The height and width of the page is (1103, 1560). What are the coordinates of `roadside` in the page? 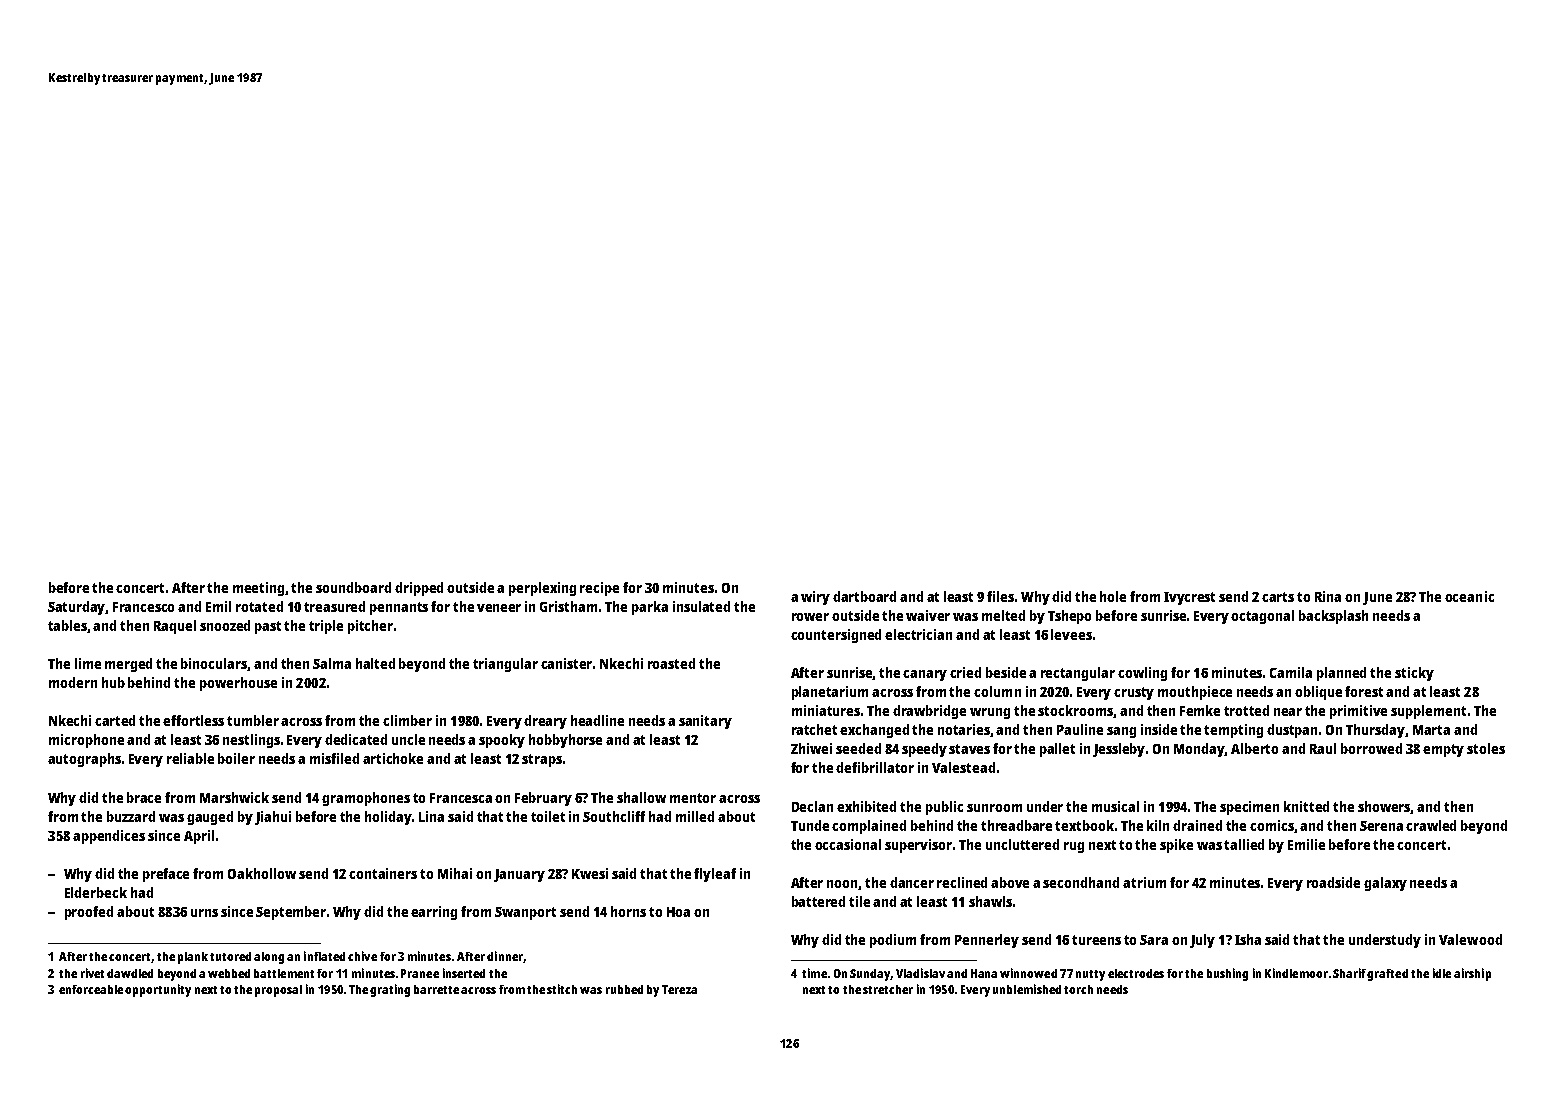 It's located at (1333, 882).
